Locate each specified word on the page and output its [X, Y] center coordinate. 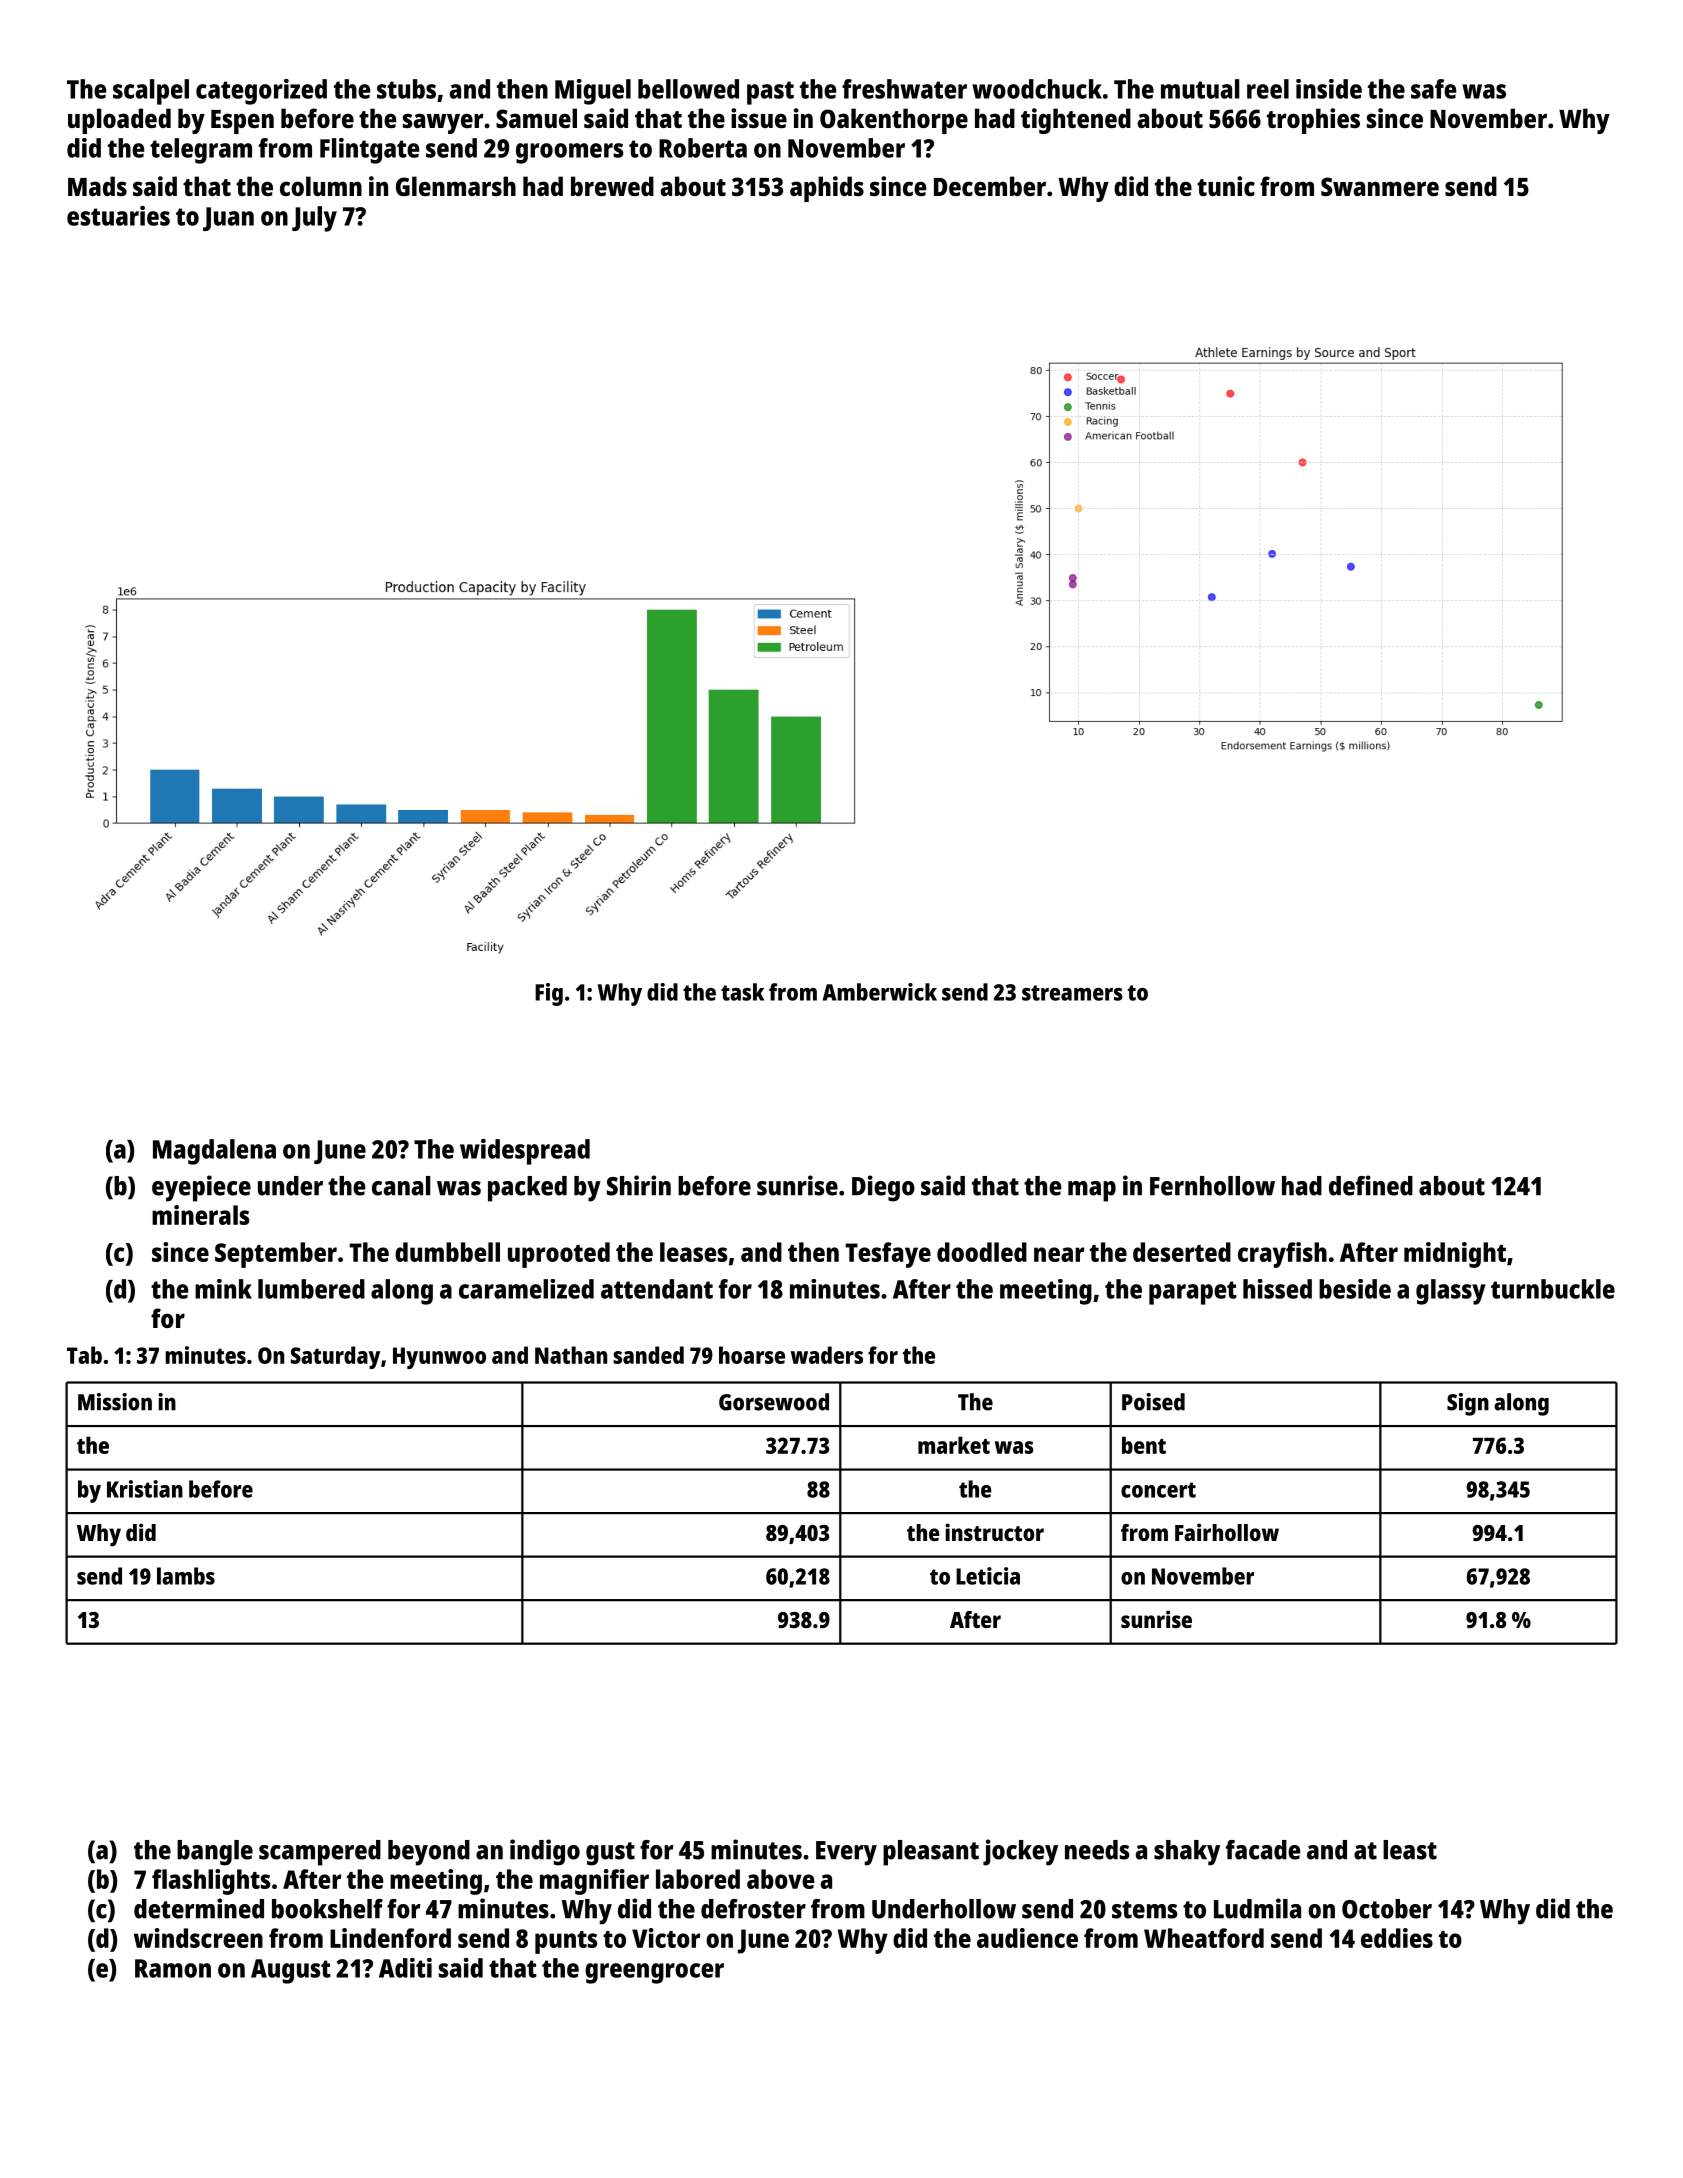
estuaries [118, 216]
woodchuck [1037, 89]
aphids [827, 189]
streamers [1072, 993]
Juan [228, 219]
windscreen [198, 1938]
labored [698, 1879]
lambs [186, 1576]
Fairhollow [1227, 1532]
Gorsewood [774, 1402]
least [1410, 1850]
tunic [1226, 186]
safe [1433, 89]
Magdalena [214, 1152]
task [742, 992]
